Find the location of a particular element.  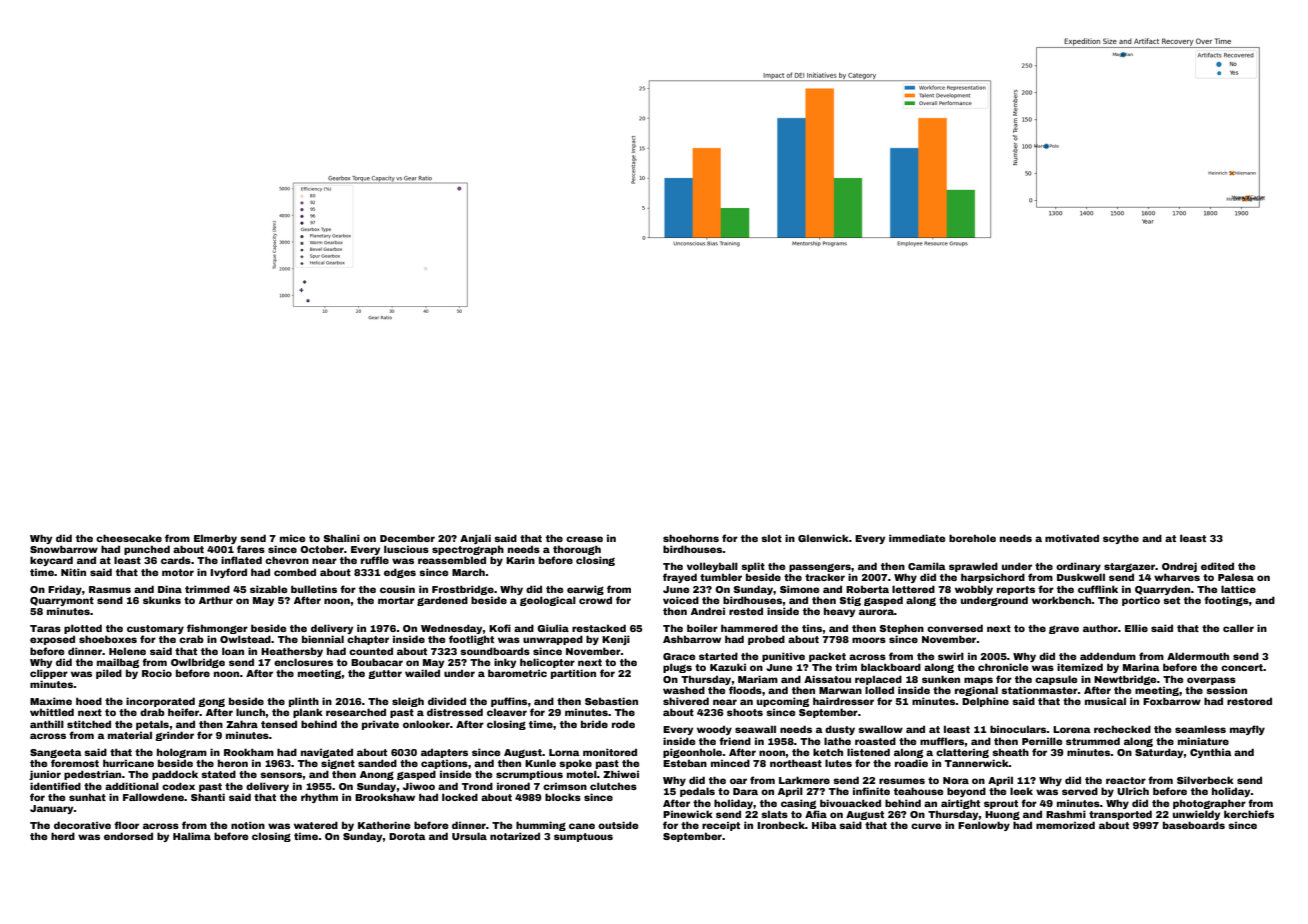

Ashbarrow is located at coordinates (692, 639).
